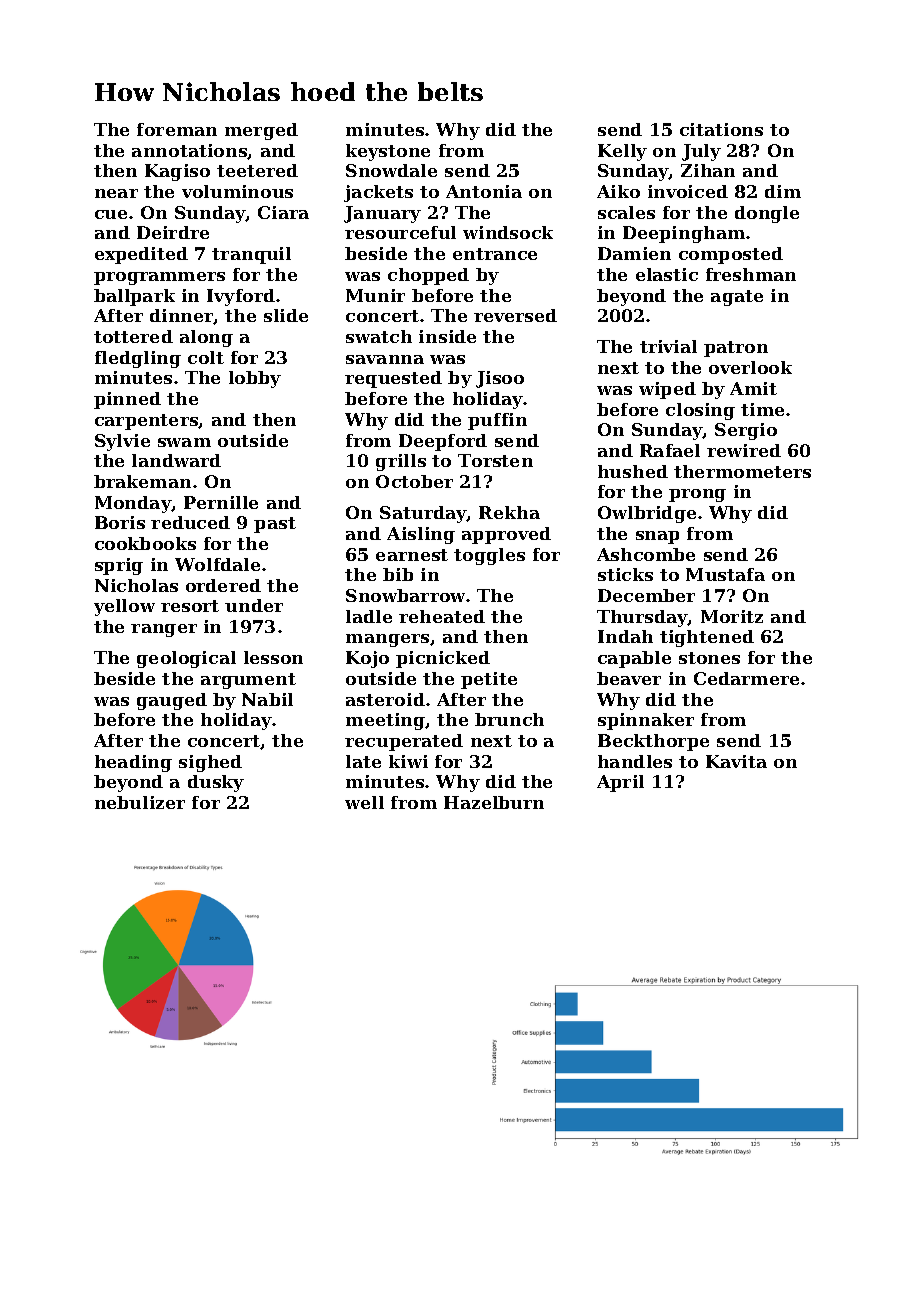 The width and height of the image is (908, 1316). I want to click on hushed, so click(633, 471).
